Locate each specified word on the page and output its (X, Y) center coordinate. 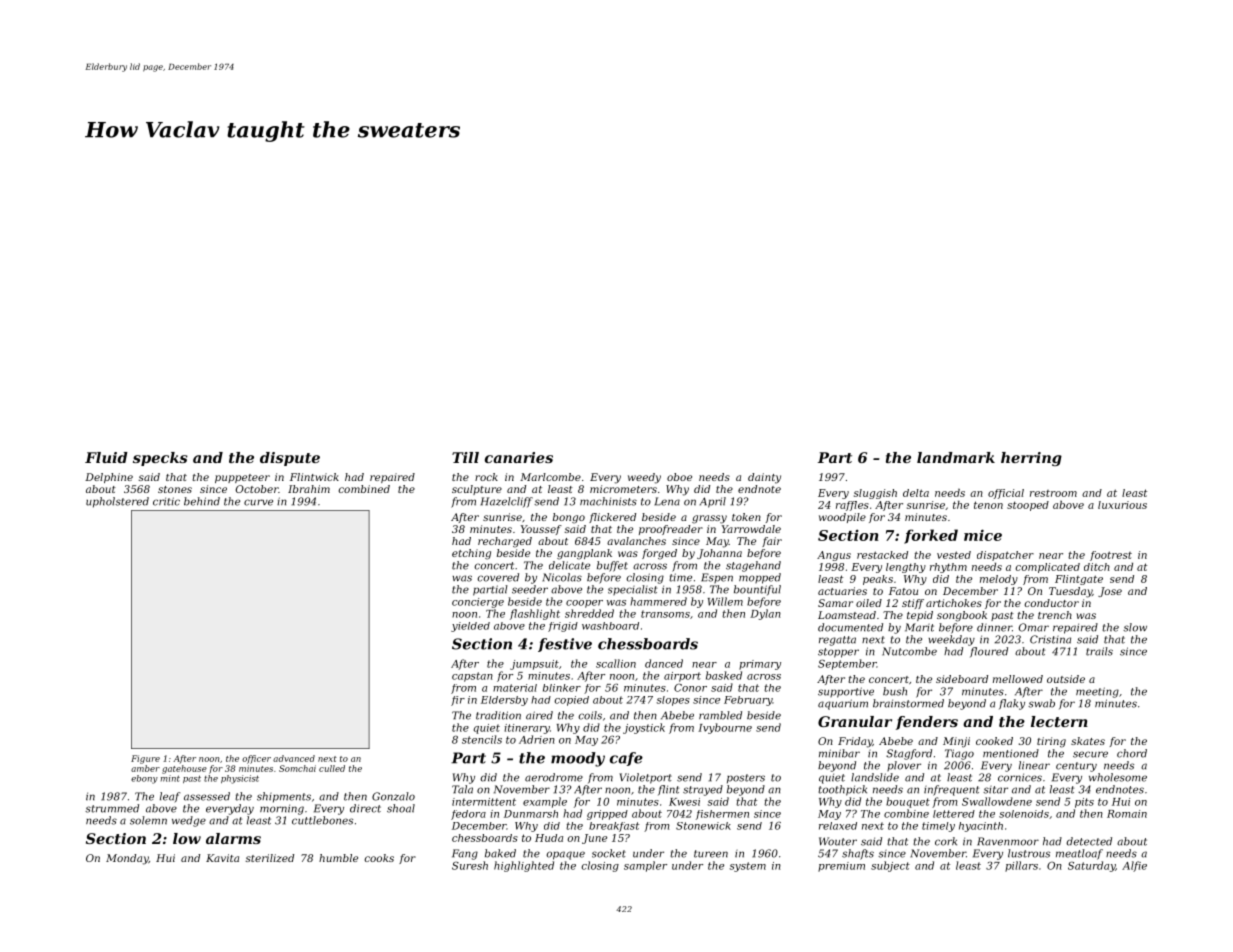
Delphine (109, 478)
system (748, 867)
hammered (658, 601)
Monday (127, 859)
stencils (482, 739)
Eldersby (504, 701)
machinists (608, 501)
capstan (472, 677)
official (1006, 494)
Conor (690, 688)
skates (1088, 741)
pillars (1021, 866)
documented (850, 627)
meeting (1097, 692)
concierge (478, 603)
